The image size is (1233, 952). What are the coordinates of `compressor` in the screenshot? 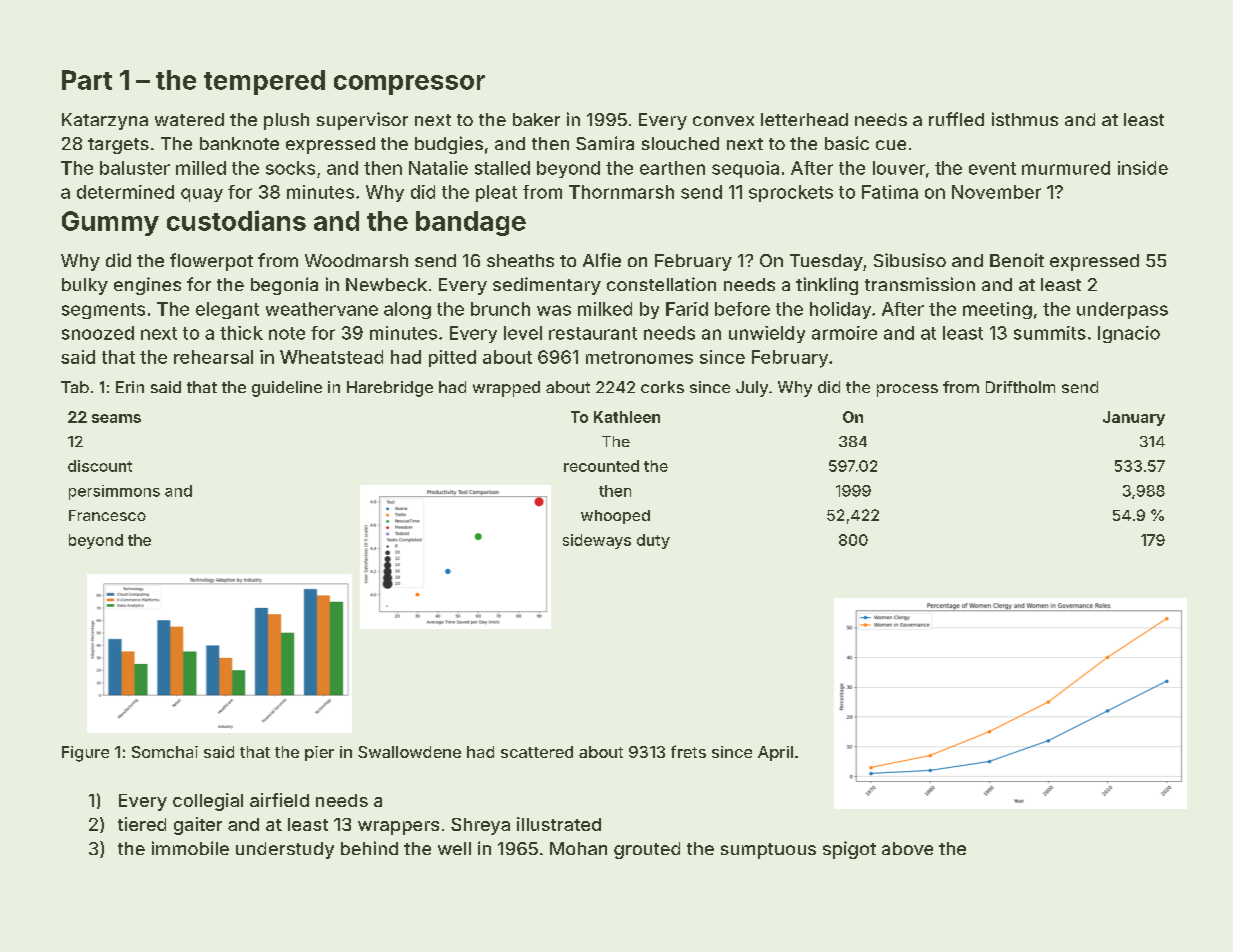 It's located at (409, 85).
